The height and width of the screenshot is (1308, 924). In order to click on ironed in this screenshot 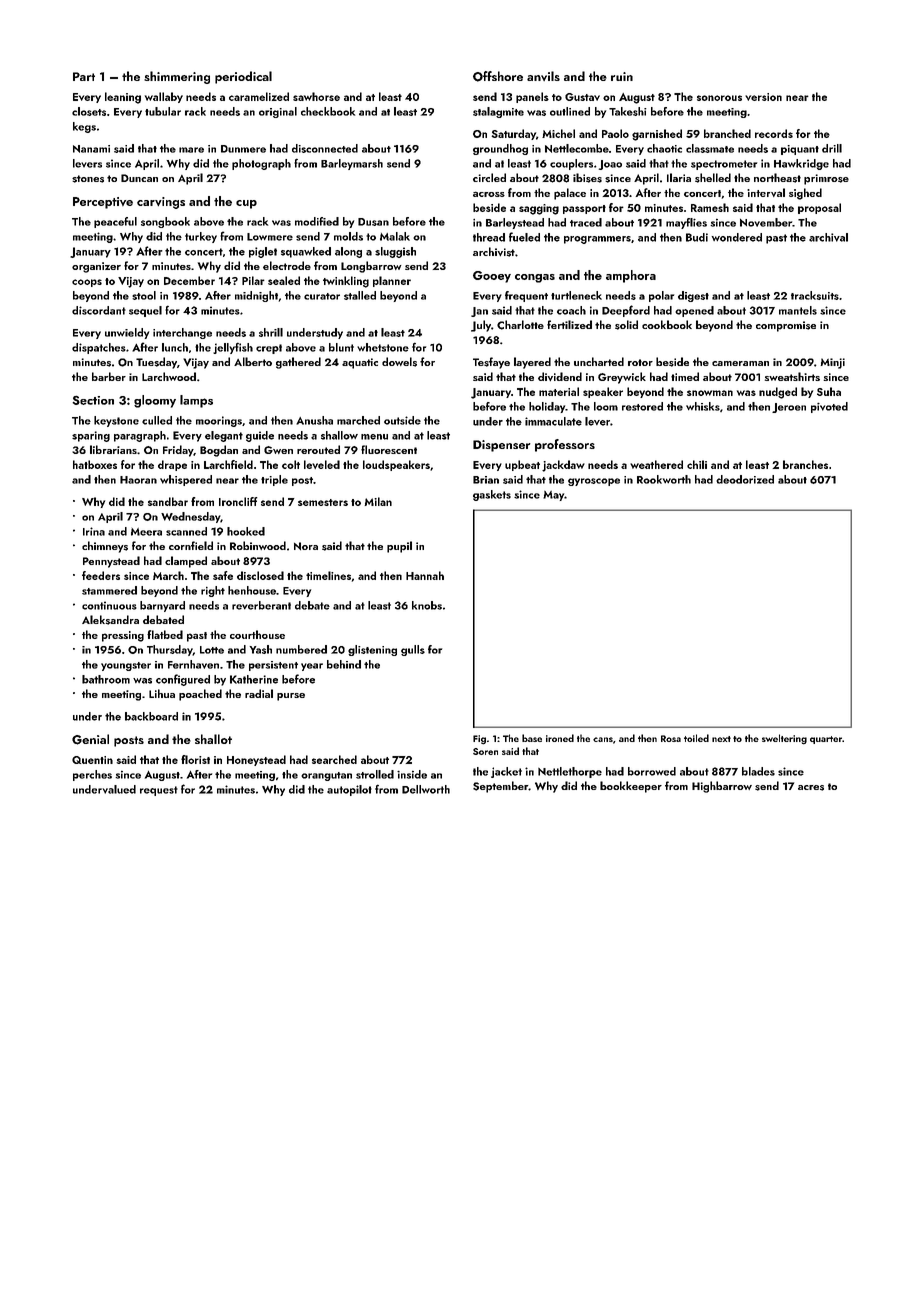, I will do `click(560, 738)`.
